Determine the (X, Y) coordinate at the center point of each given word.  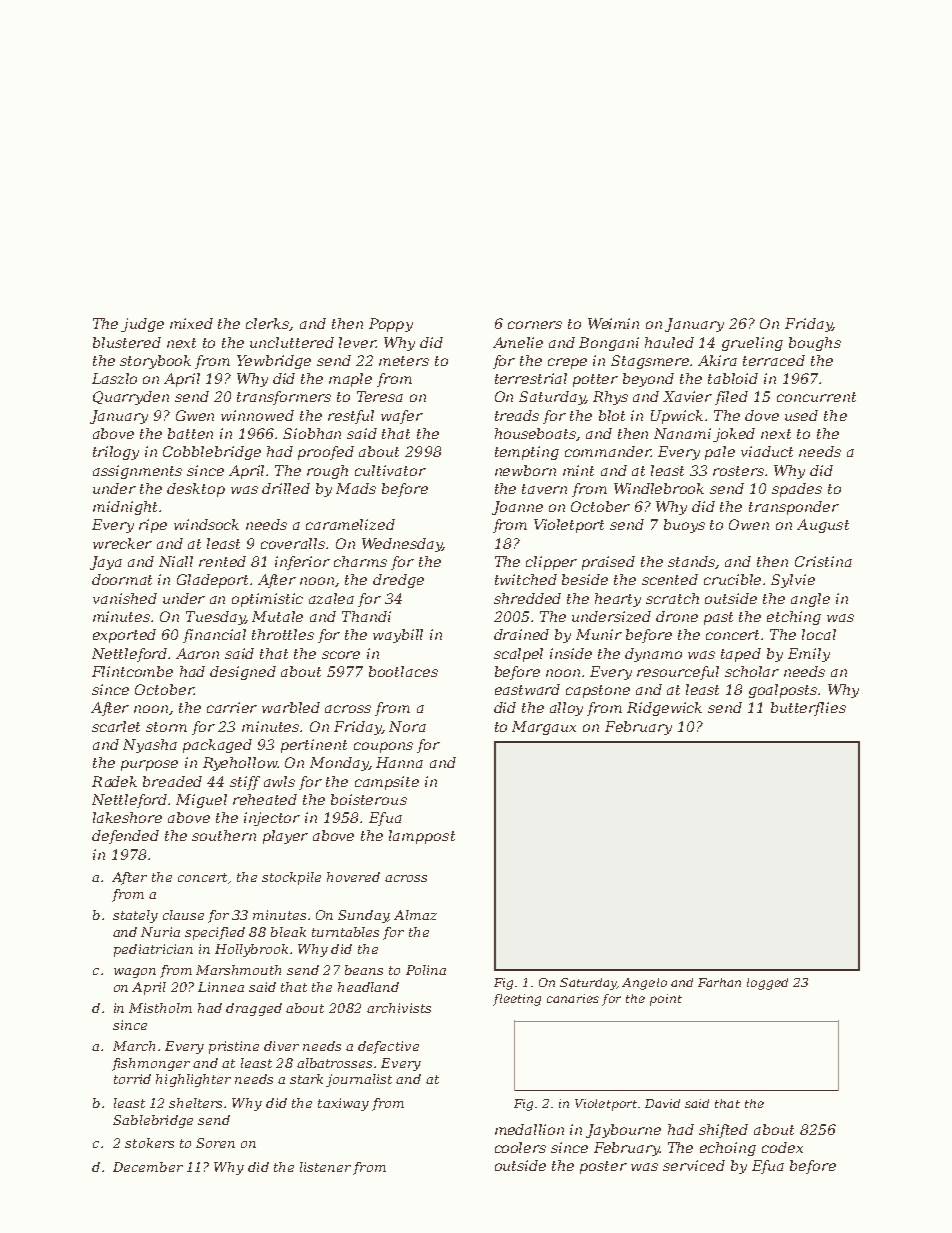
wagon (135, 973)
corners (535, 325)
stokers (149, 1143)
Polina (426, 970)
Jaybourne (623, 1131)
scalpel (518, 655)
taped (741, 655)
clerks (268, 324)
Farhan (719, 982)
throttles (283, 634)
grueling (752, 344)
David (662, 1103)
